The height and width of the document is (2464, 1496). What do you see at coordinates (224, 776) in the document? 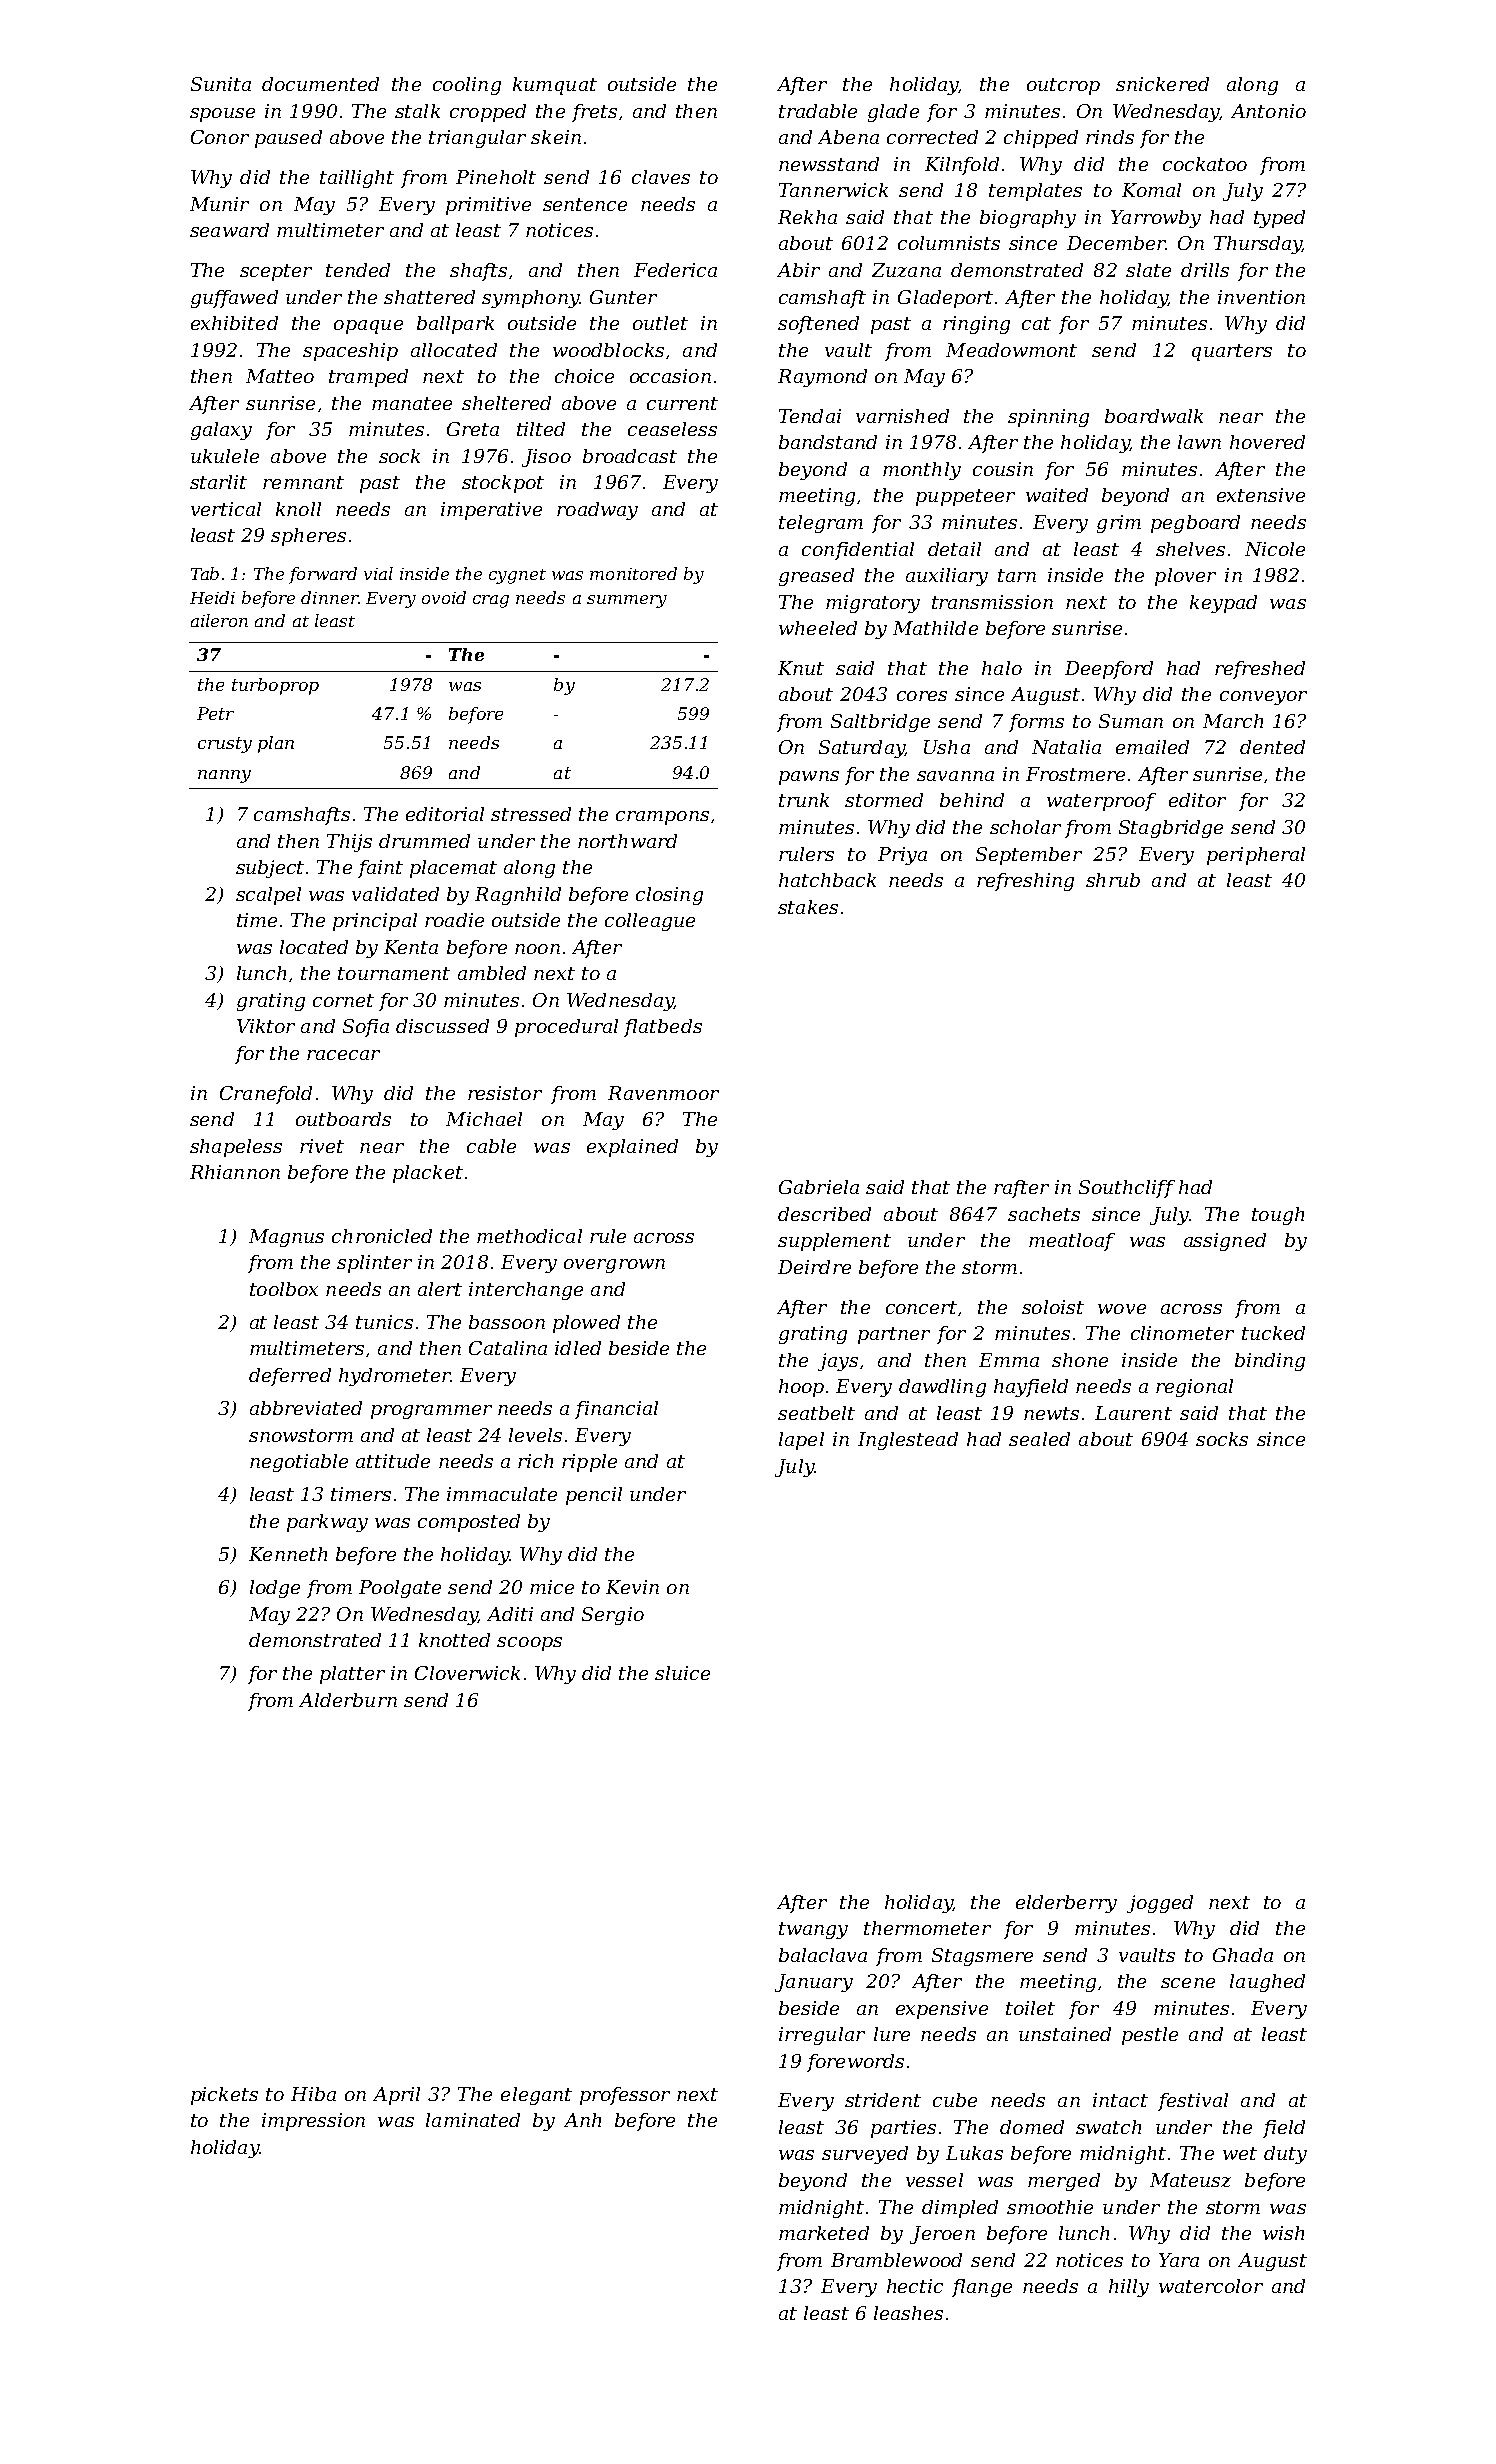
I see `nanny` at bounding box center [224, 776].
